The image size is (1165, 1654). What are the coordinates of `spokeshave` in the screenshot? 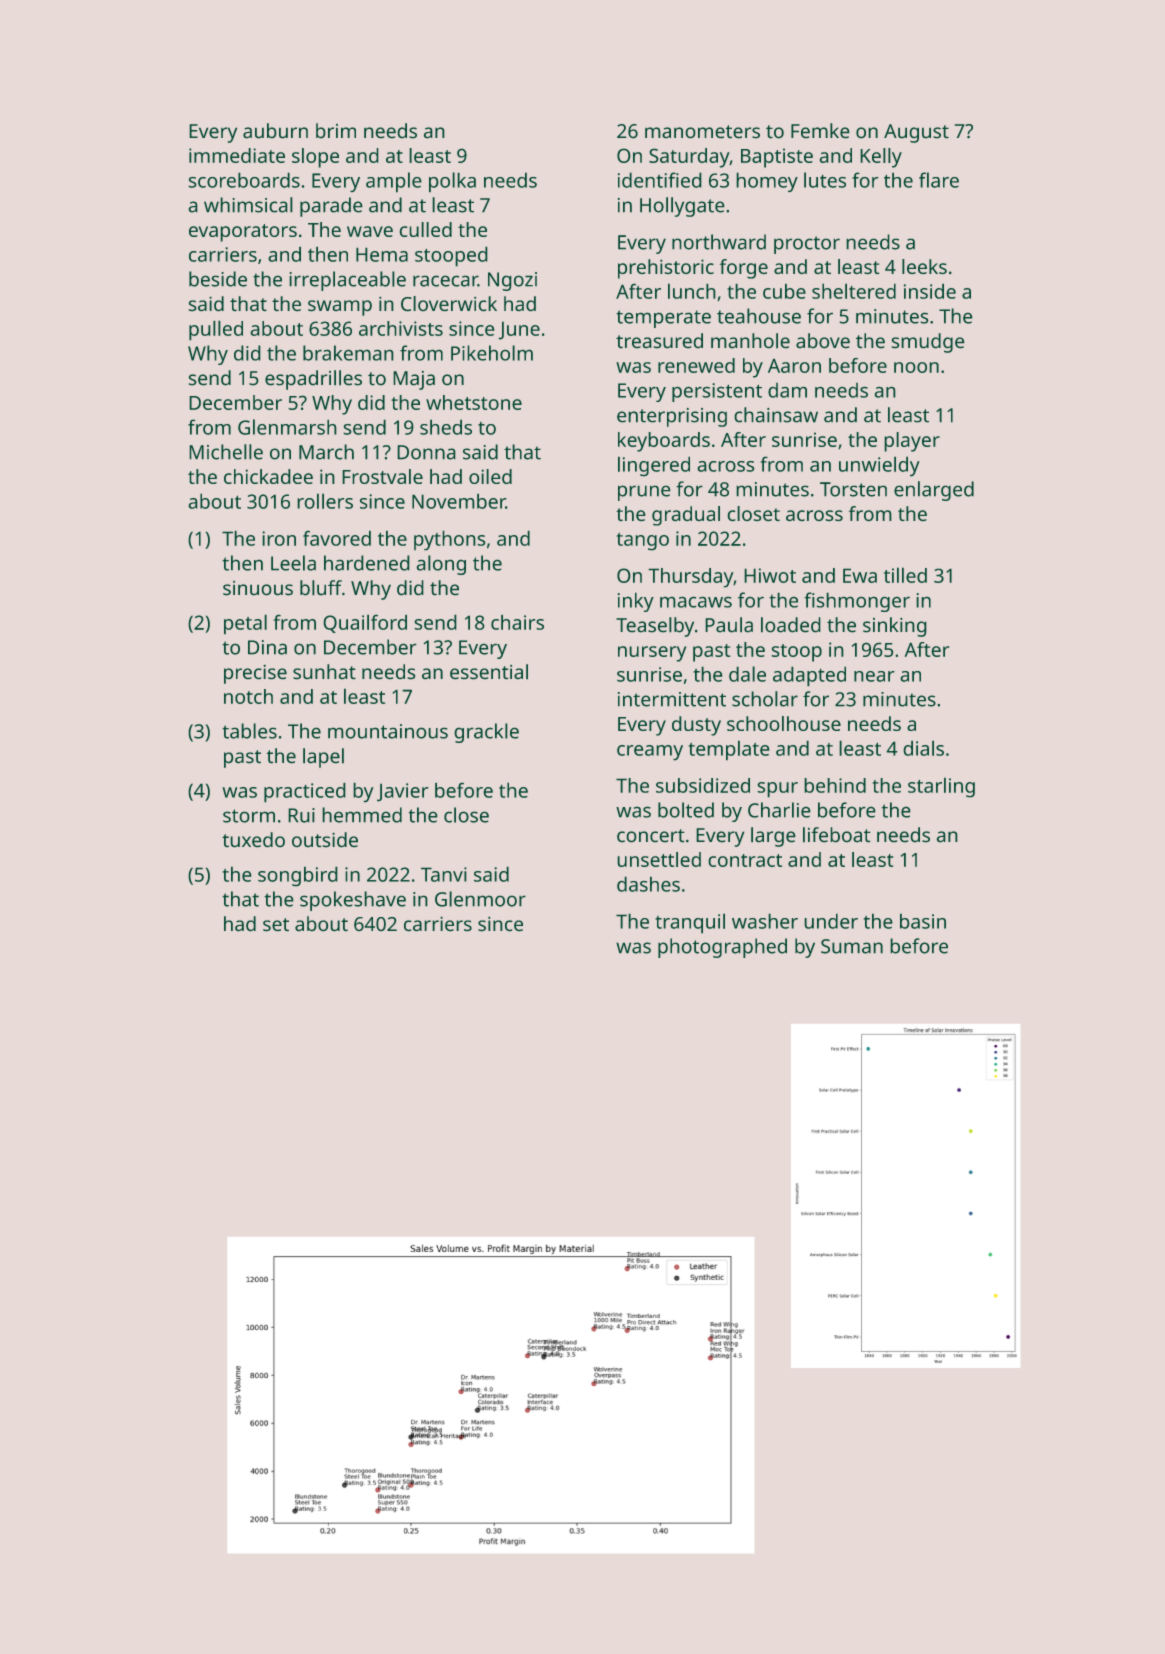 It's located at (353, 901).
